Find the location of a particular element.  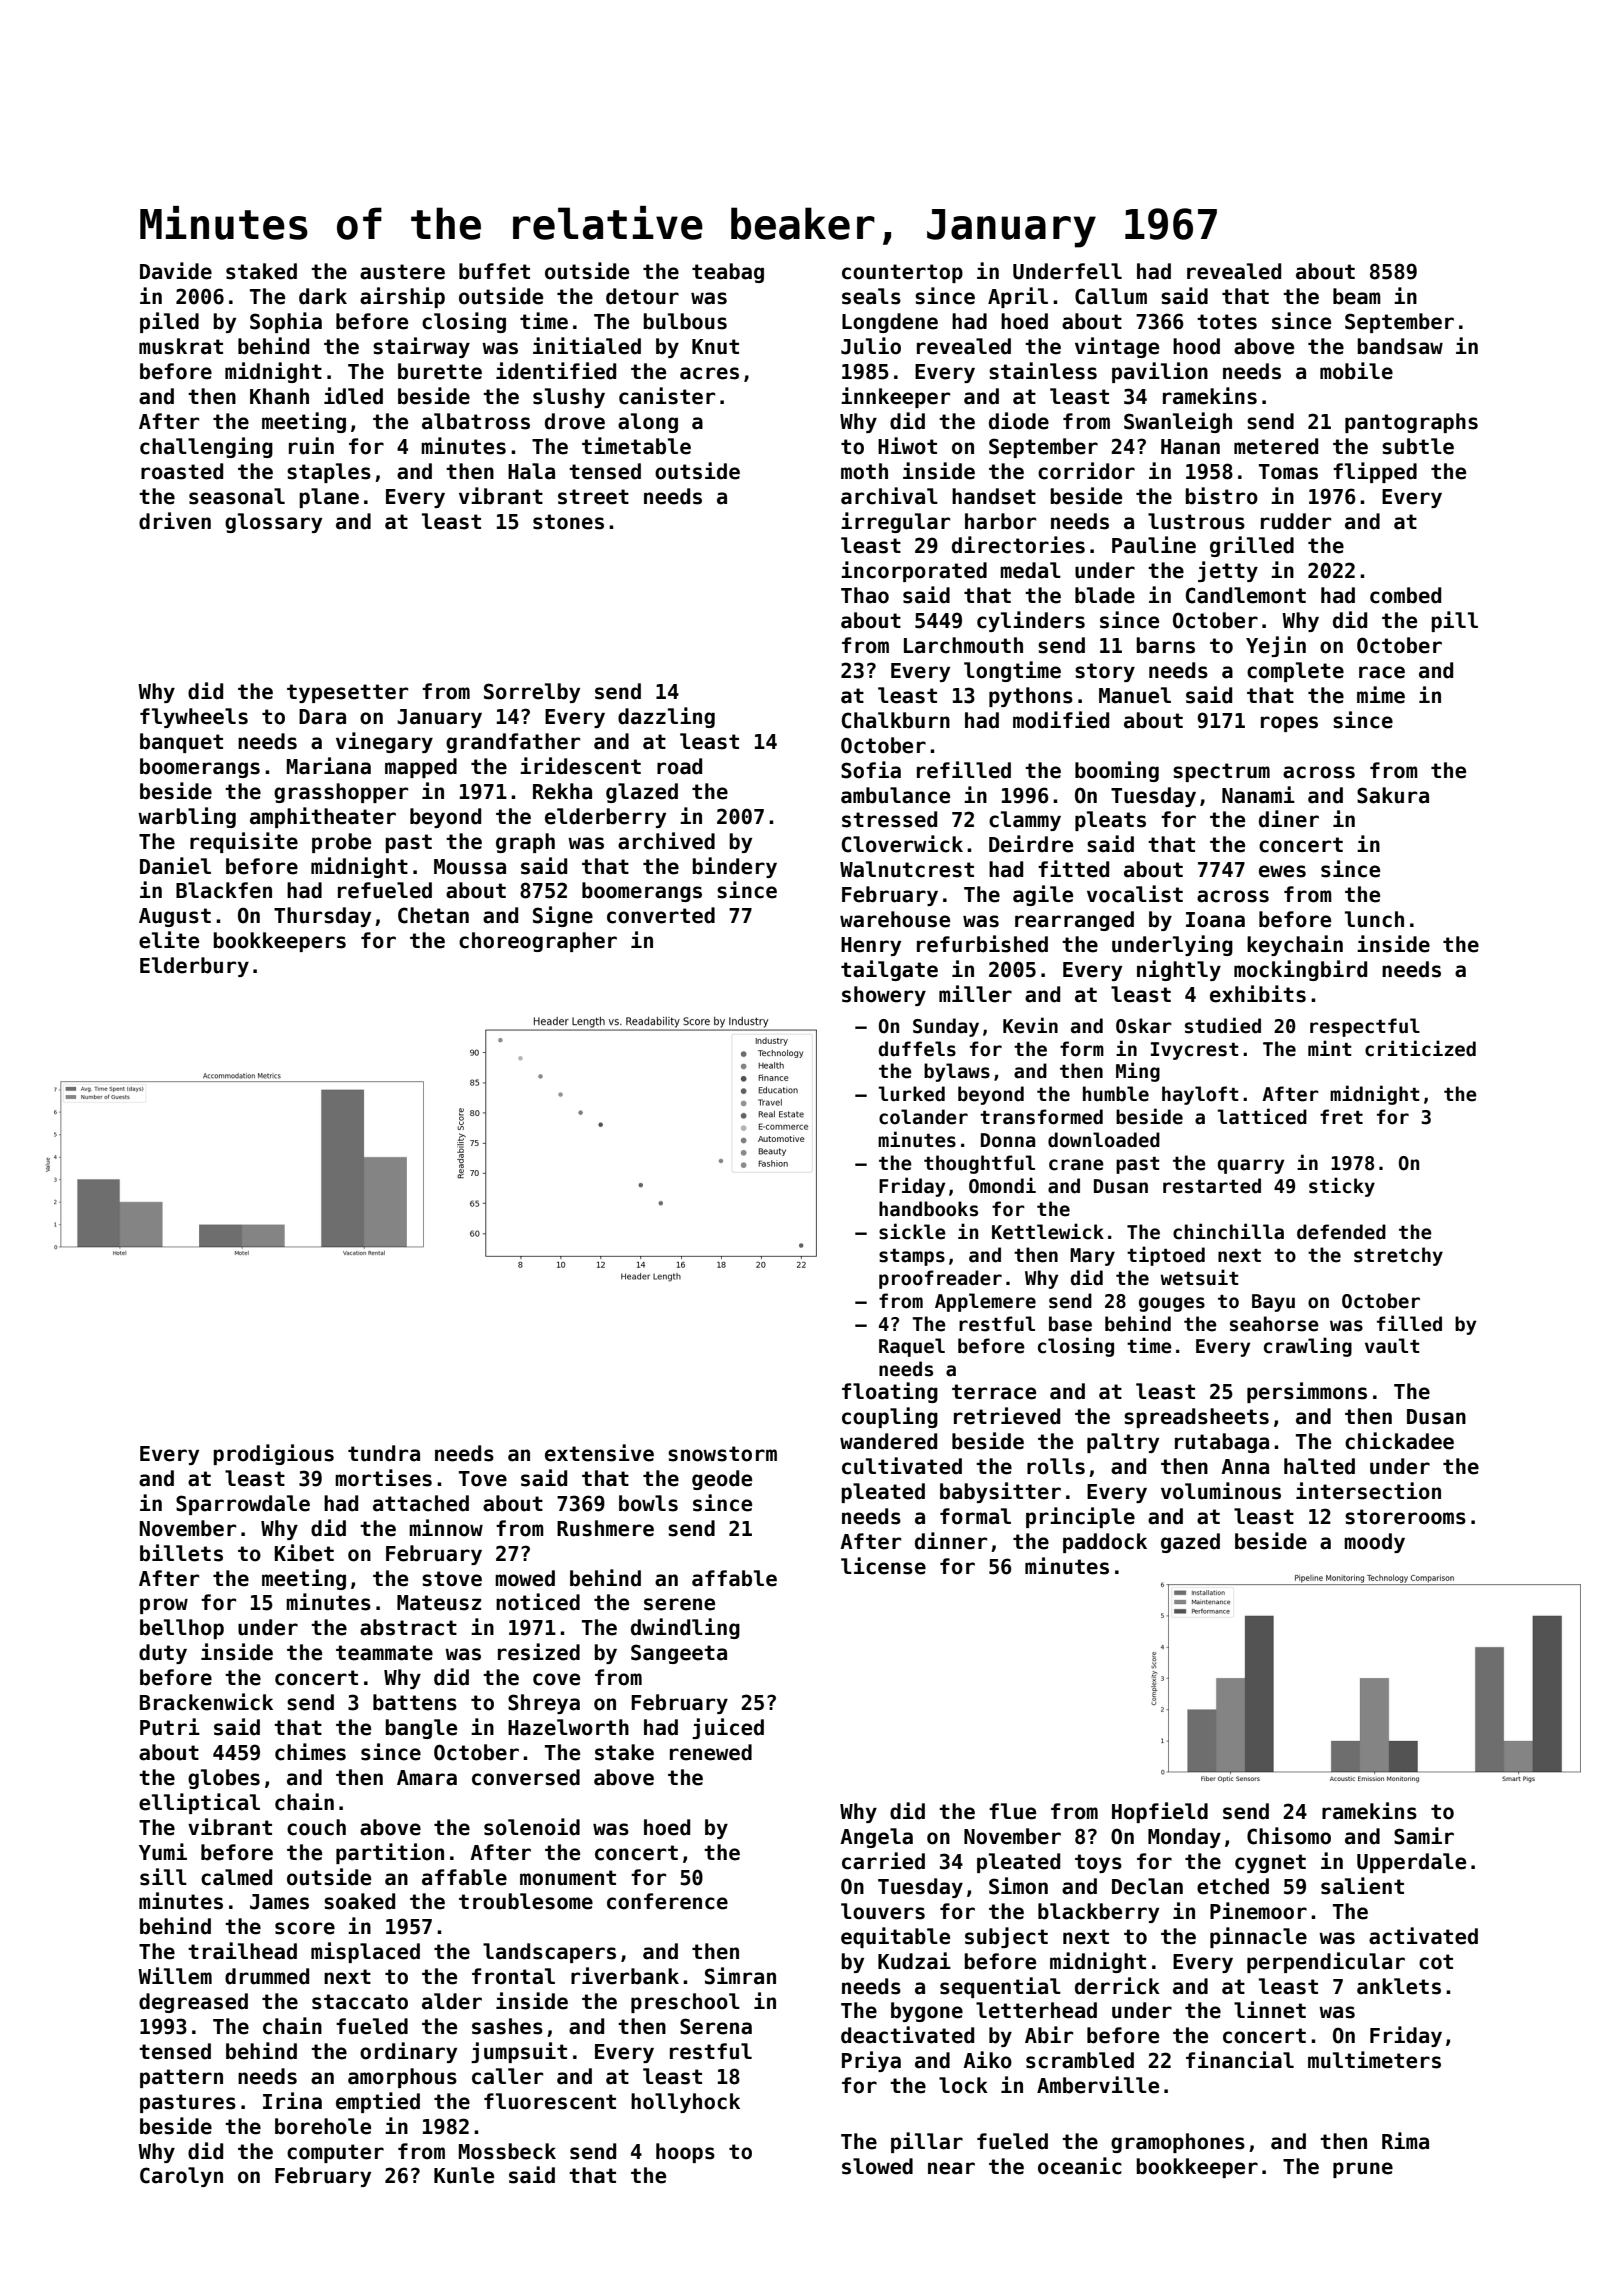

modified is located at coordinates (1061, 720).
